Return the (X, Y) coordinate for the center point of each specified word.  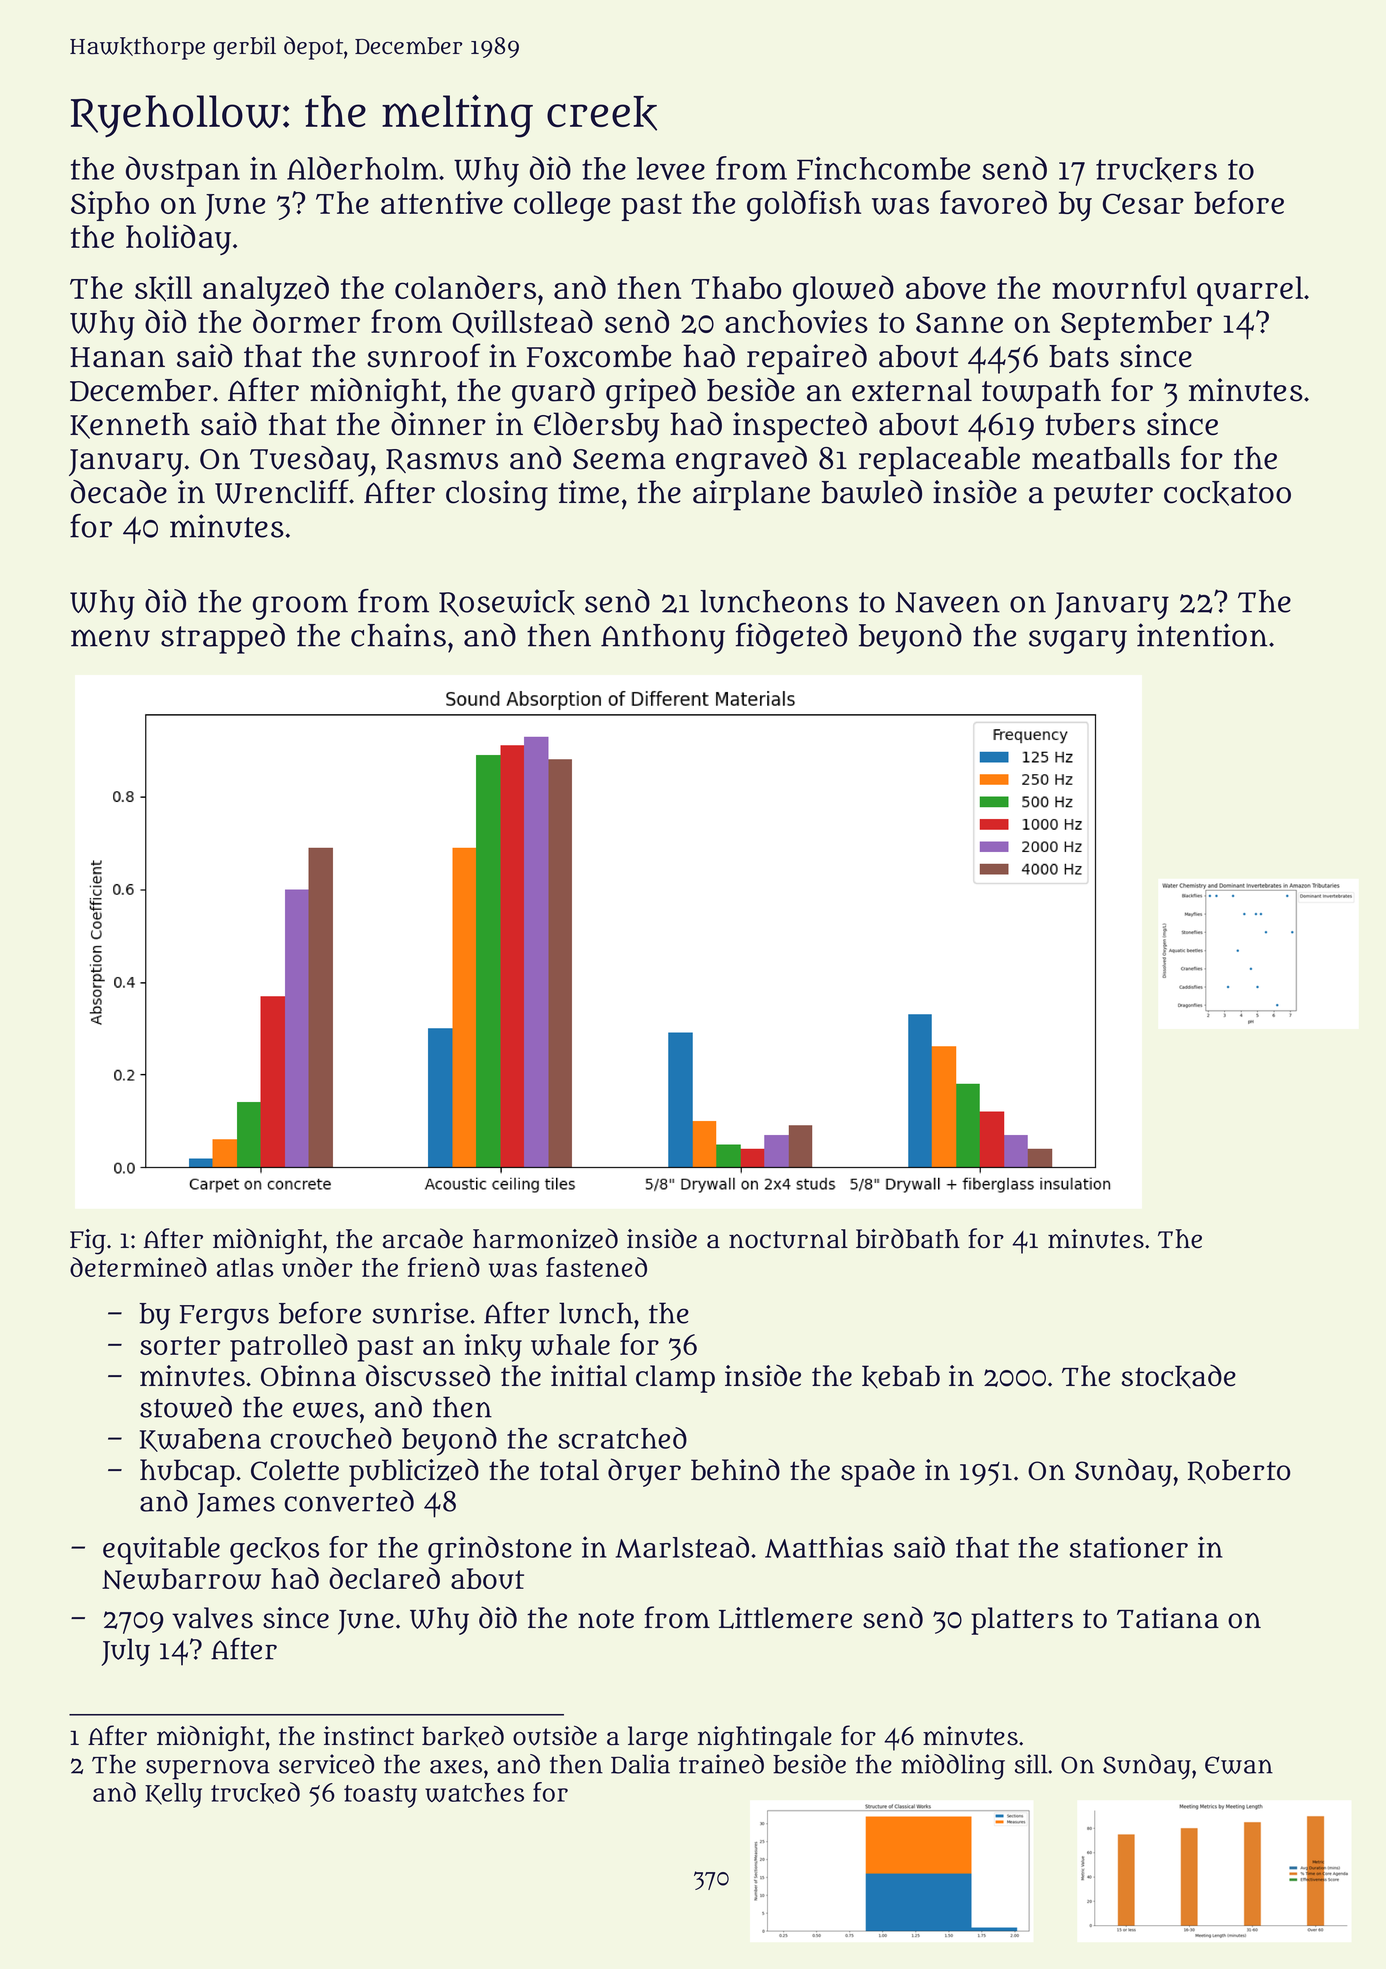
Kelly (173, 1795)
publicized (414, 1472)
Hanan (117, 357)
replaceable (939, 461)
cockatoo (1227, 493)
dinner (438, 424)
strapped (223, 638)
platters (1022, 1621)
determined (138, 1267)
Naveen (947, 602)
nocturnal (788, 1239)
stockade (1179, 1376)
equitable (161, 1550)
